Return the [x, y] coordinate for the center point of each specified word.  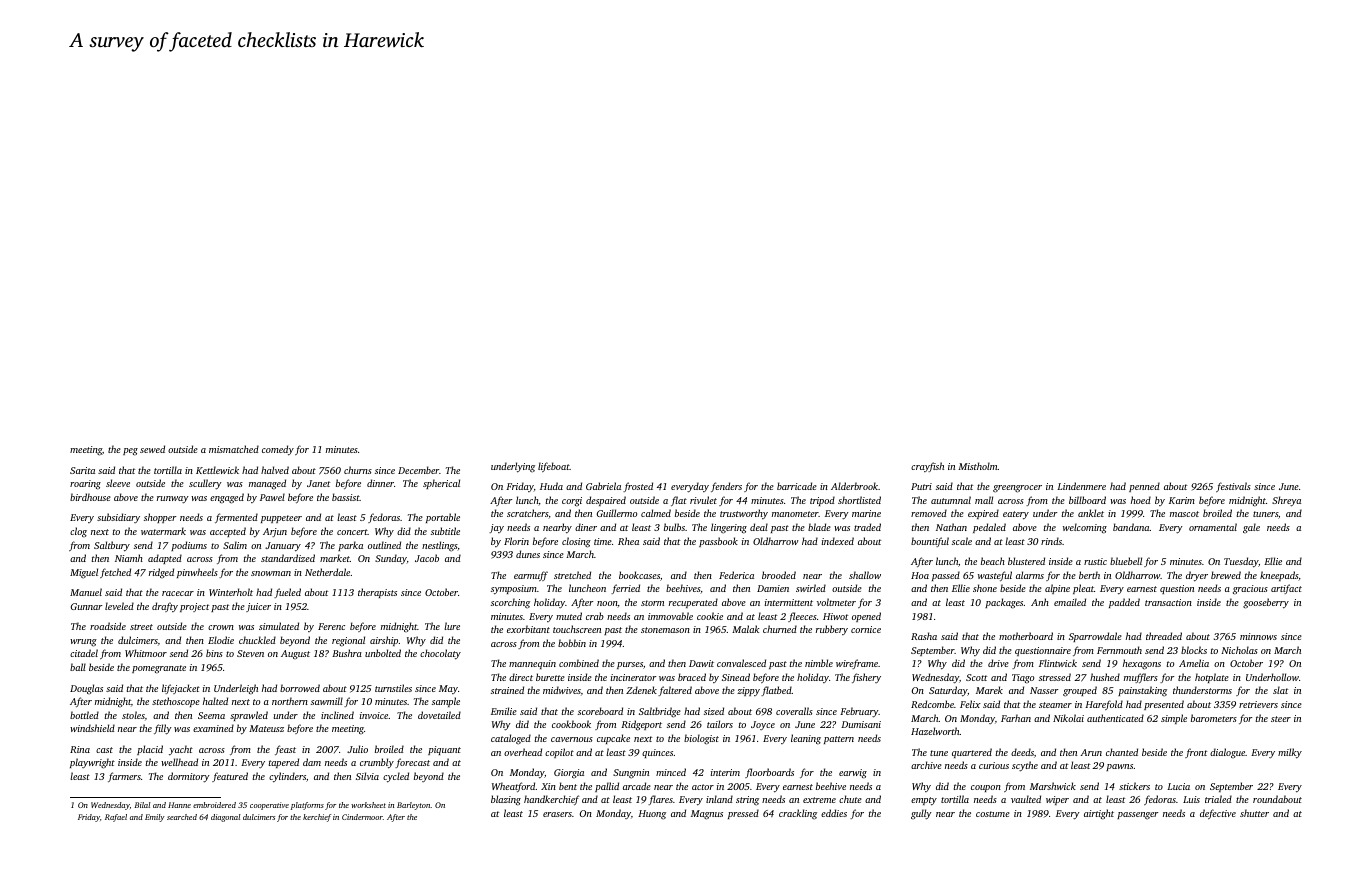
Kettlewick [217, 470]
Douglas [86, 689]
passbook [718, 542]
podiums [189, 546]
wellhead [179, 762]
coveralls [794, 711]
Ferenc [331, 626]
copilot [559, 753]
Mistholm [978, 466]
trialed [1218, 799]
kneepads [1279, 576]
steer [1281, 719]
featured [230, 777]
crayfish [927, 467]
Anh [1040, 602]
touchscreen [577, 629]
